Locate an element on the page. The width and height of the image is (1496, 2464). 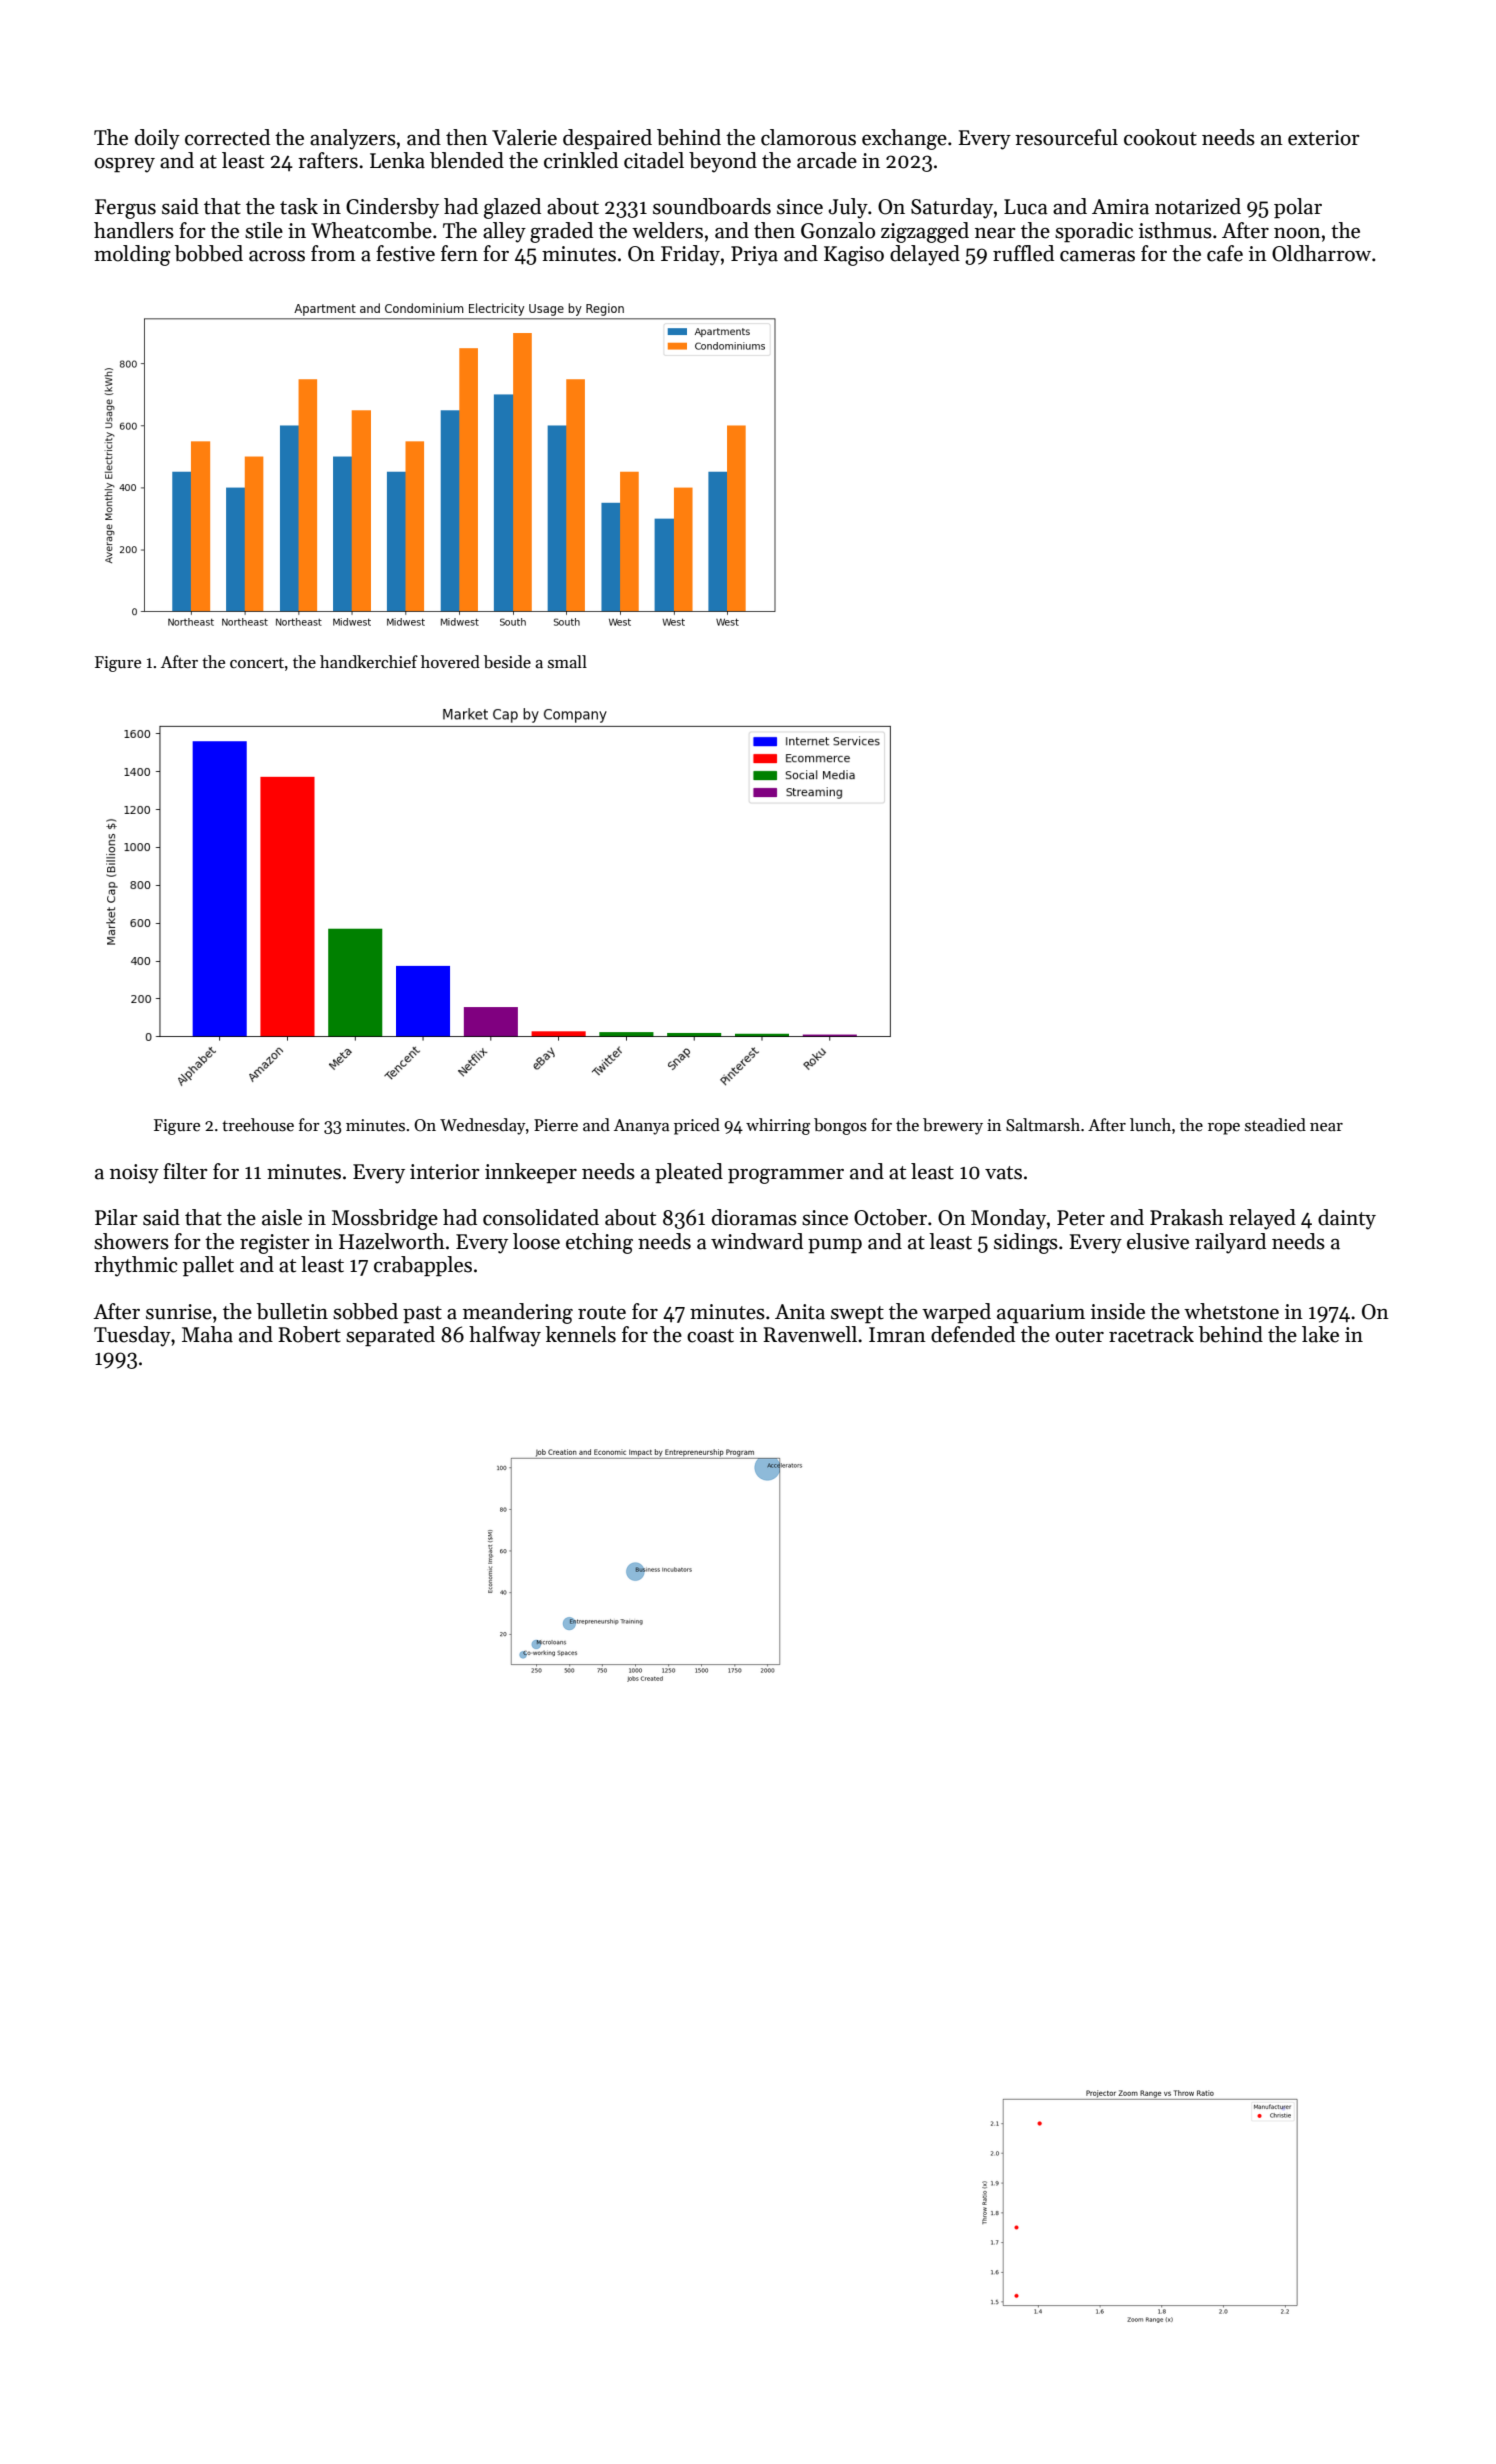
hovered is located at coordinates (450, 662).
